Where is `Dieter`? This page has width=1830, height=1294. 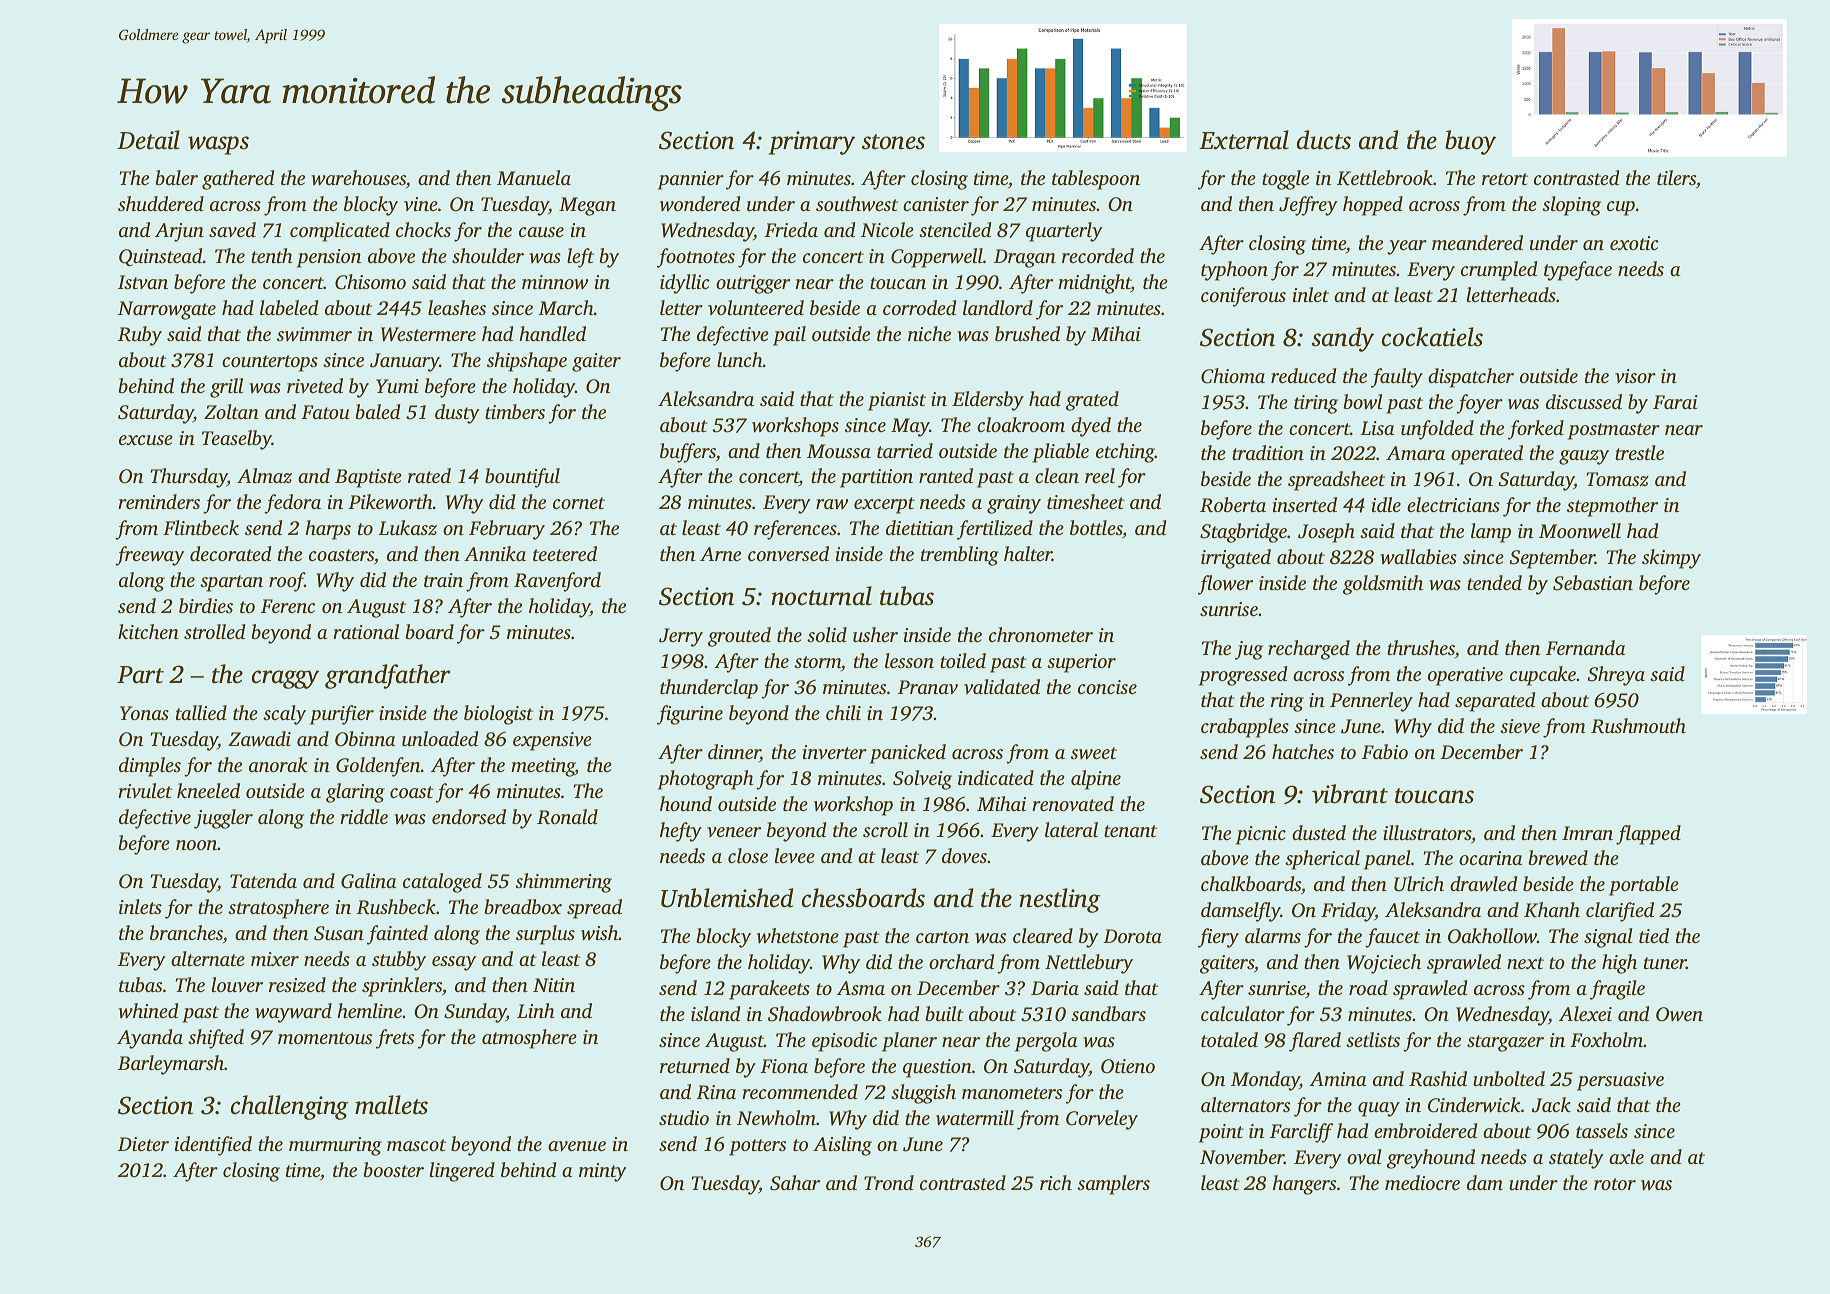 Dieter is located at coordinates (143, 1144).
